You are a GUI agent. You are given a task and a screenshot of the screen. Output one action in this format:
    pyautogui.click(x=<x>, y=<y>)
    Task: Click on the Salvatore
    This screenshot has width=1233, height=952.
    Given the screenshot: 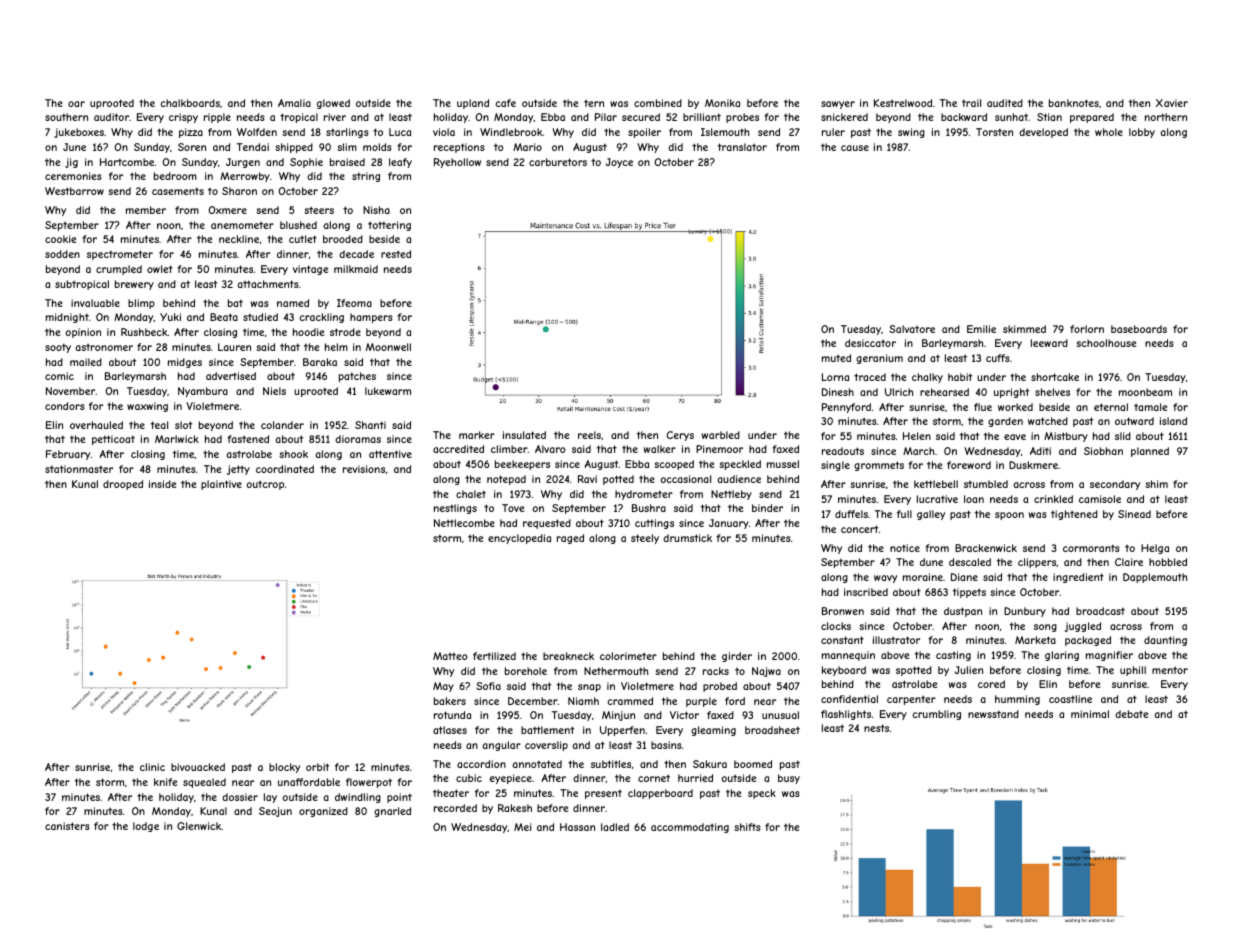 What is the action you would take?
    pyautogui.click(x=912, y=329)
